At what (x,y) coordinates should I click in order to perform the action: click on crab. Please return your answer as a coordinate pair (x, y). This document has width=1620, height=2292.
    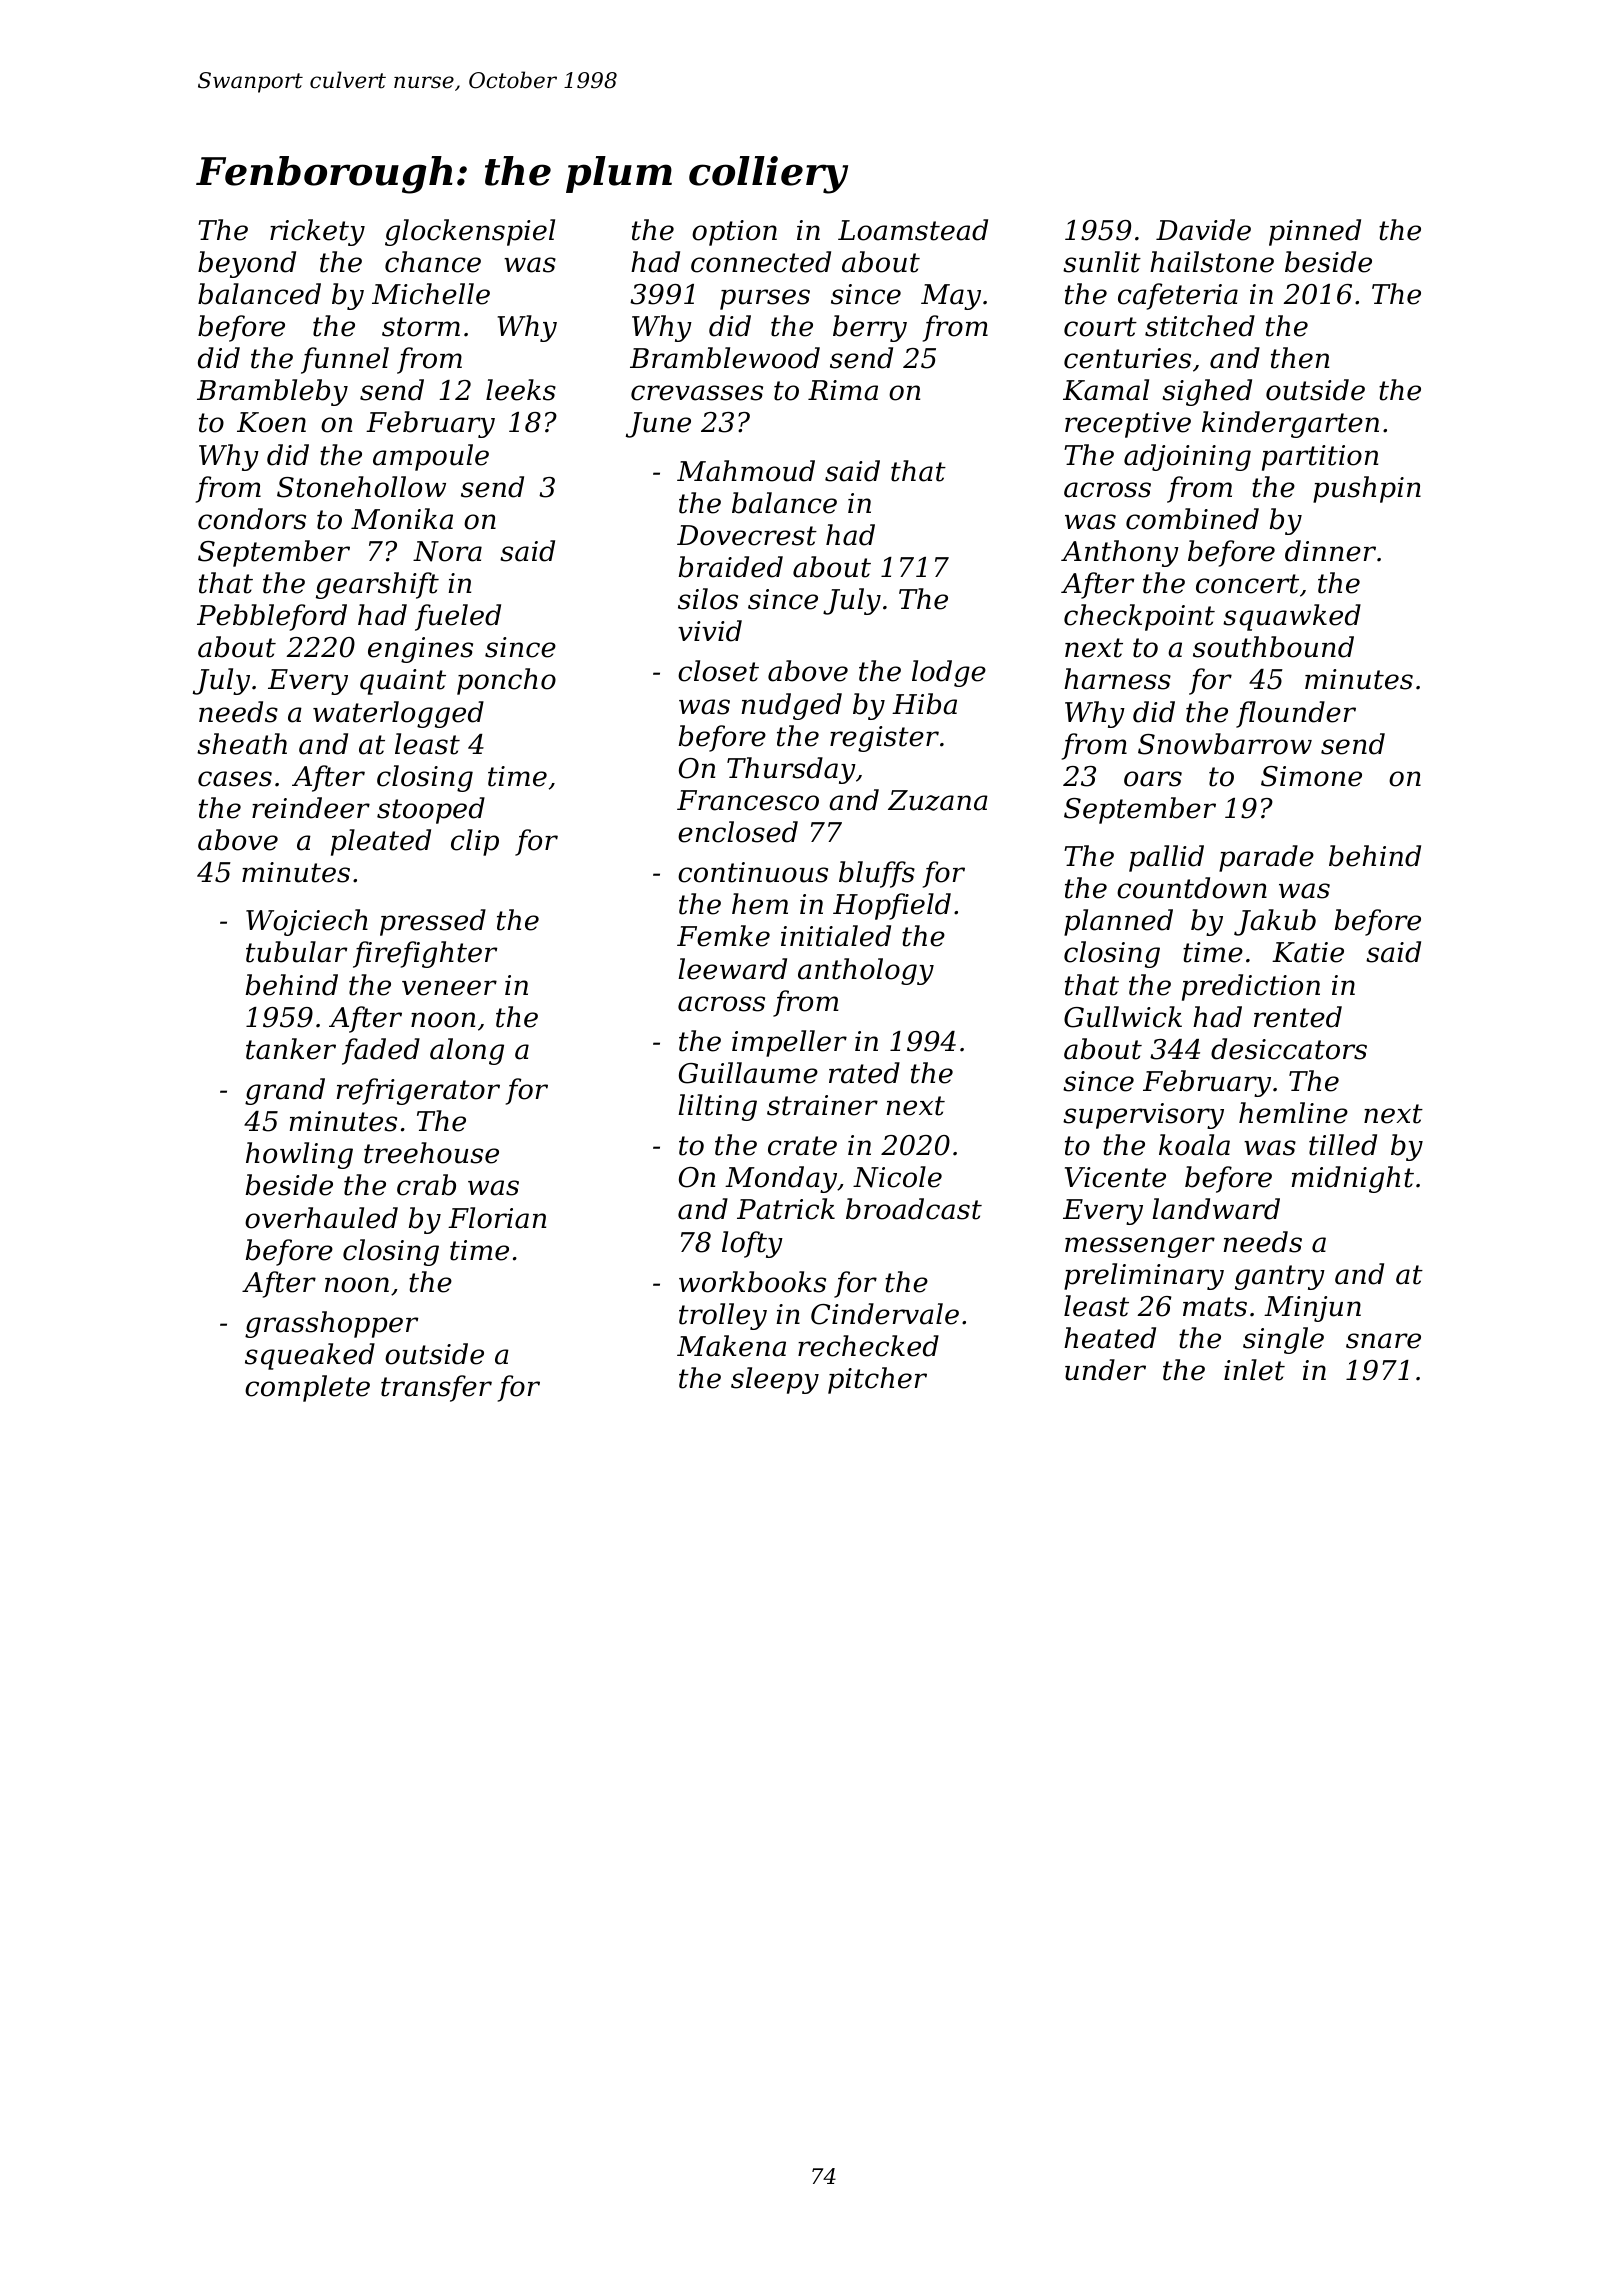
    Looking at the image, I should click on (426, 1185).
